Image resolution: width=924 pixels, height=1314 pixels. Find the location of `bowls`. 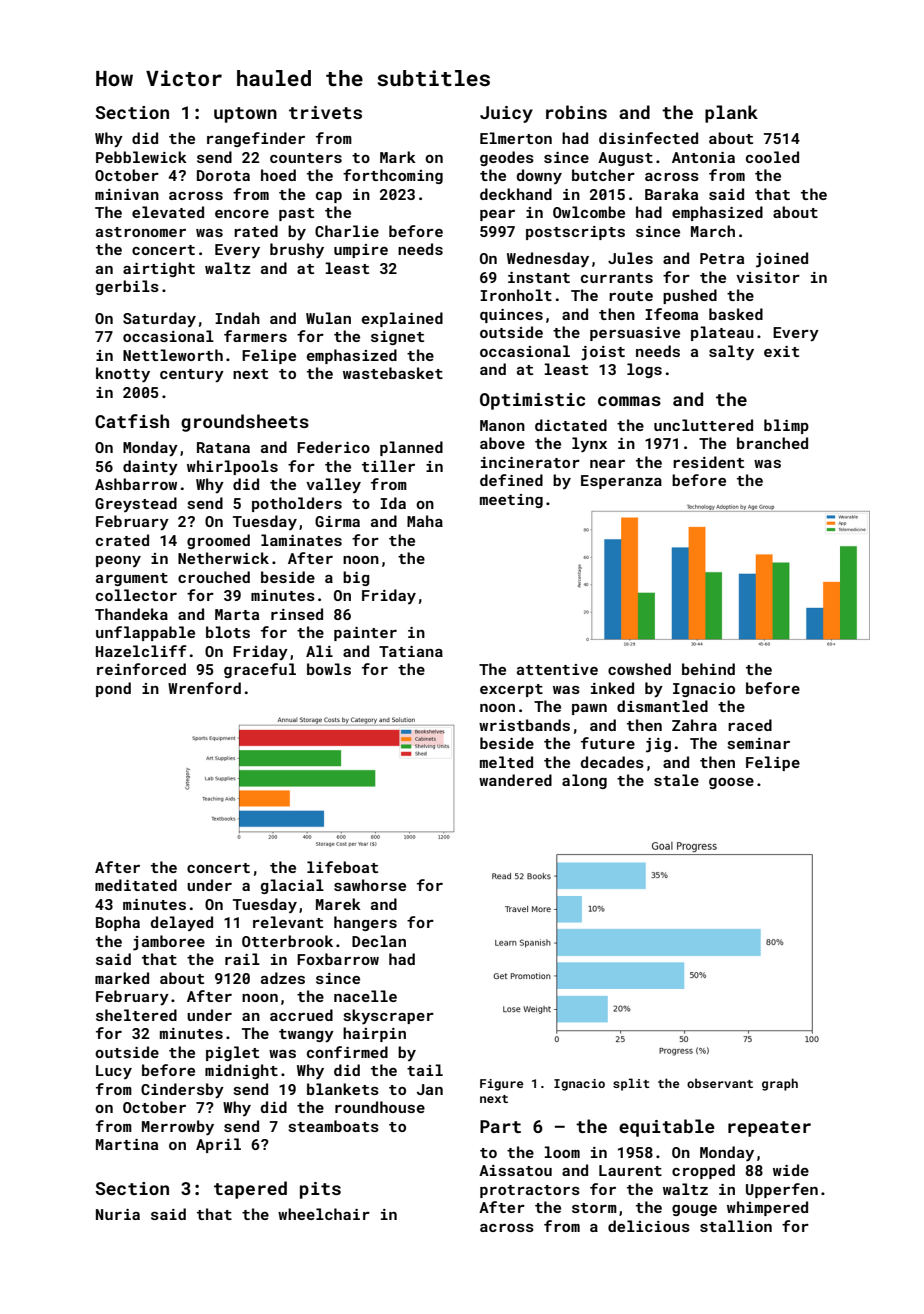

bowls is located at coordinates (329, 669).
